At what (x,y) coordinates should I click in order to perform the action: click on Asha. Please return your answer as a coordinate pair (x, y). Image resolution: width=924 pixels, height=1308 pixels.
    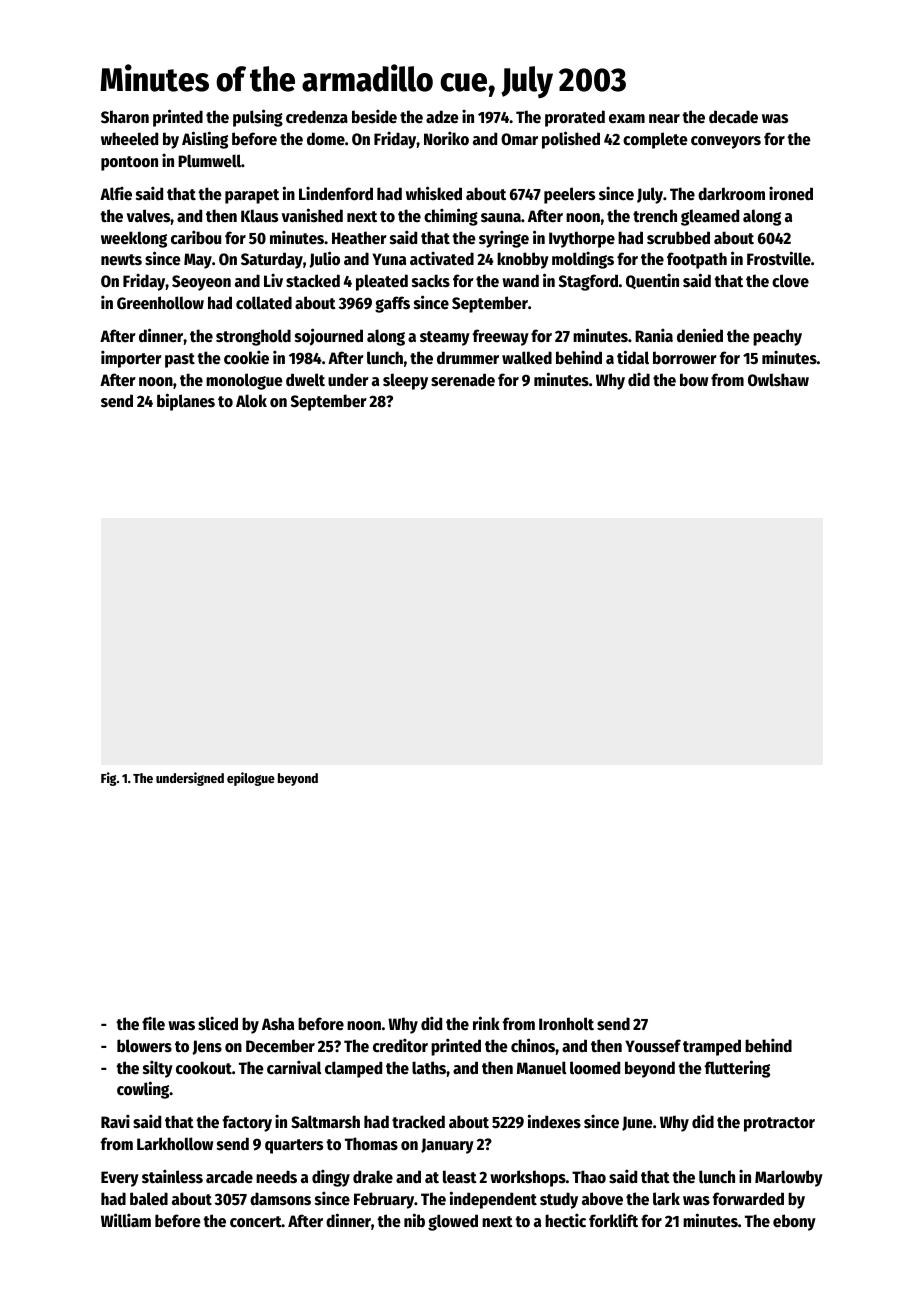
    Looking at the image, I should click on (278, 1024).
